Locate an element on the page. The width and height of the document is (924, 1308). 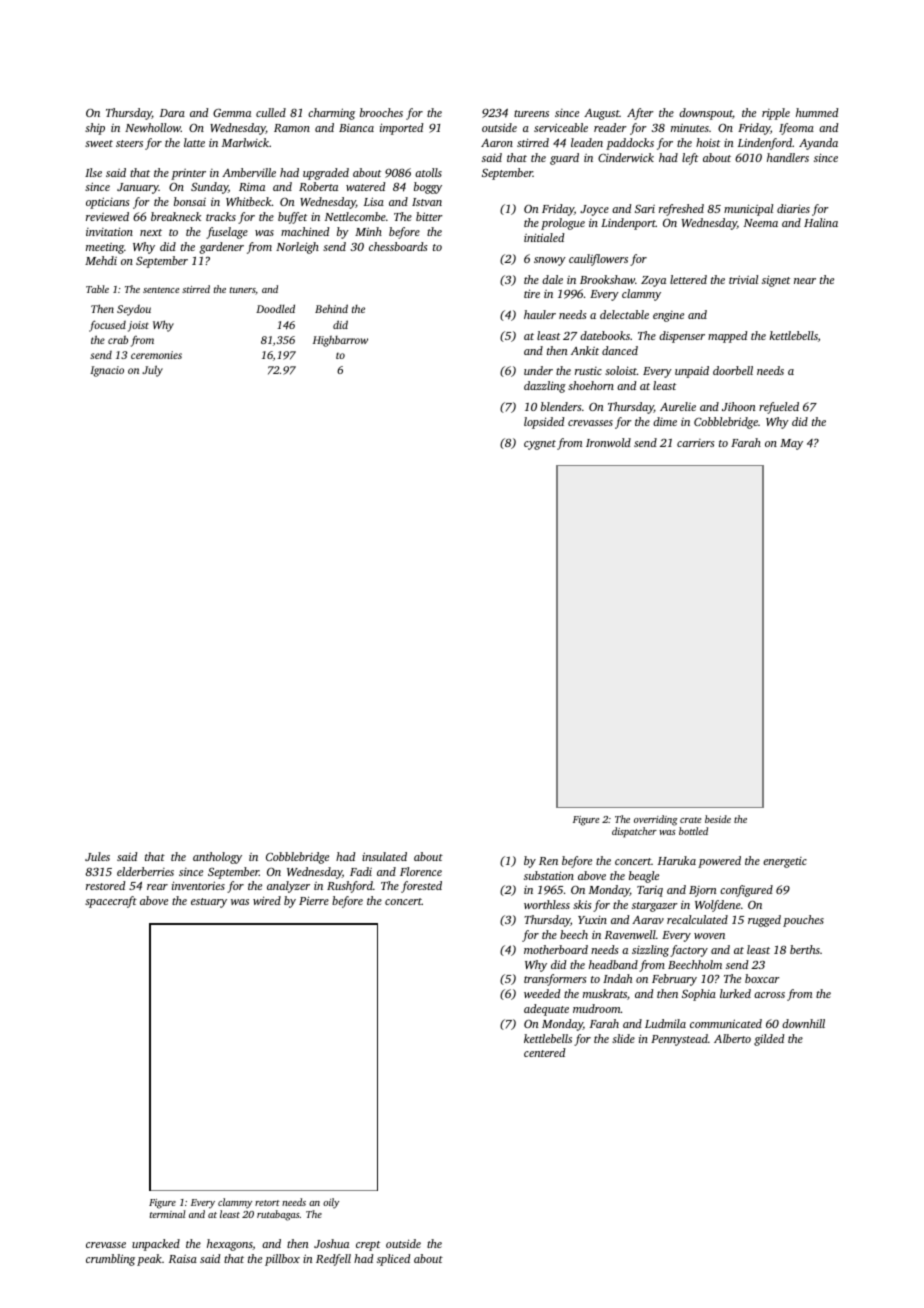
spliced is located at coordinates (393, 1260).
